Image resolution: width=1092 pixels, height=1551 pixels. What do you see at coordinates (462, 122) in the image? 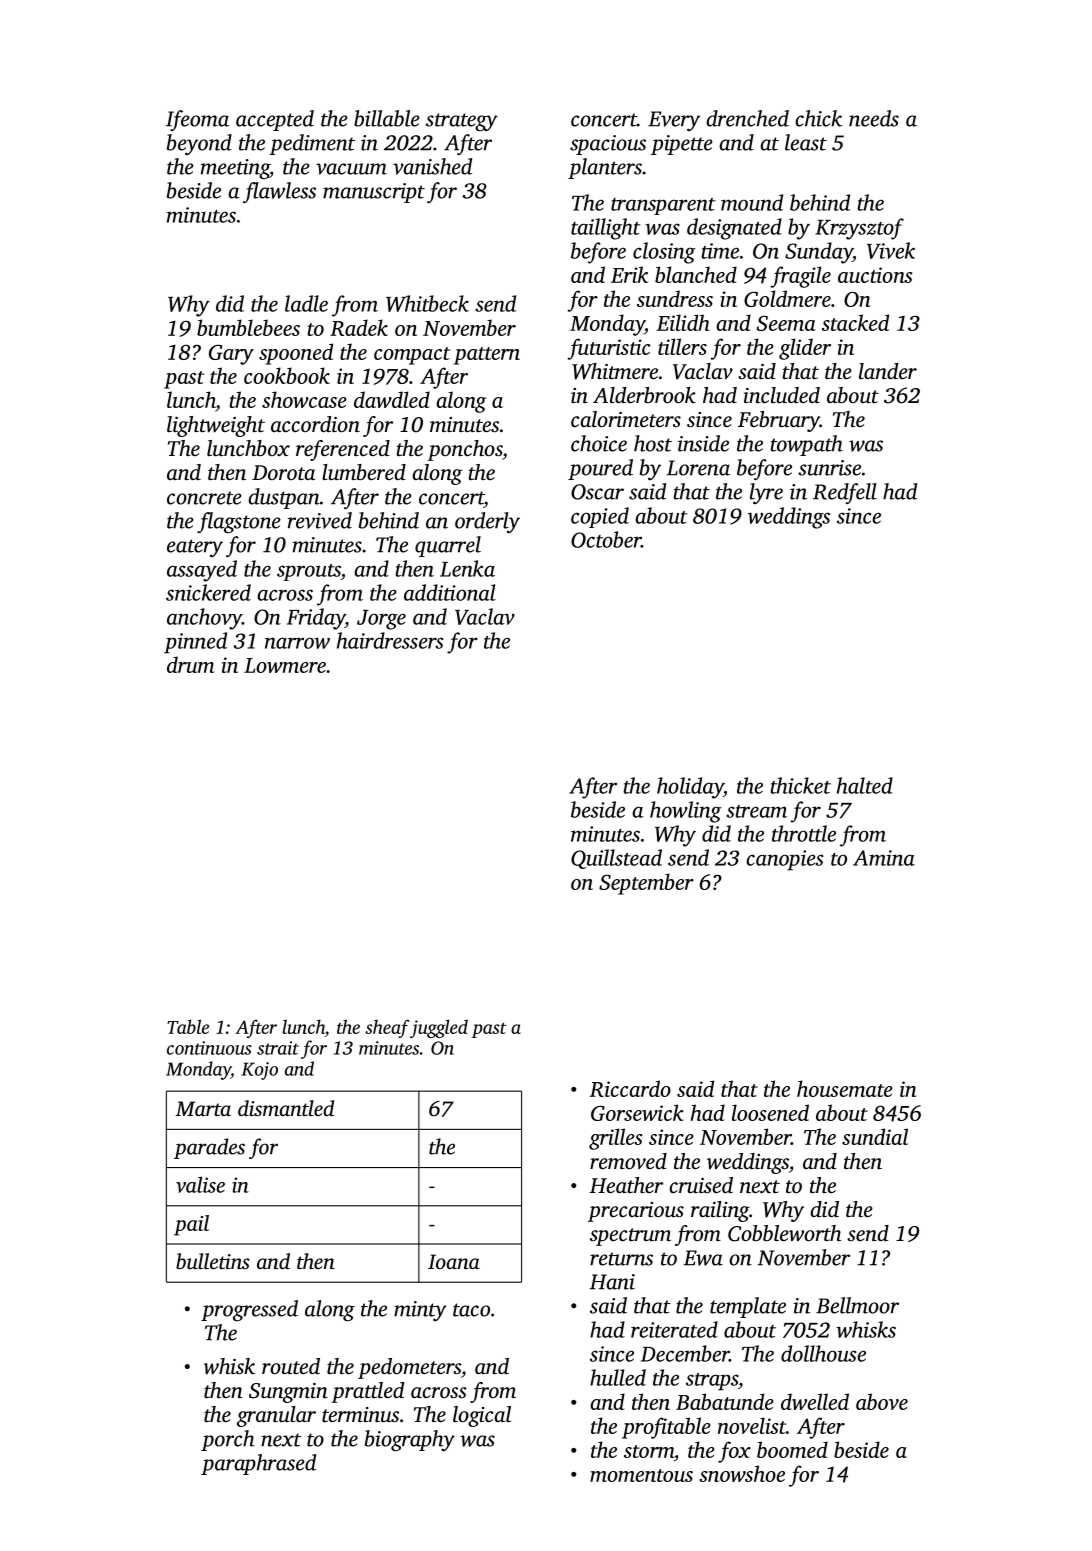
I see `strategy` at bounding box center [462, 122].
